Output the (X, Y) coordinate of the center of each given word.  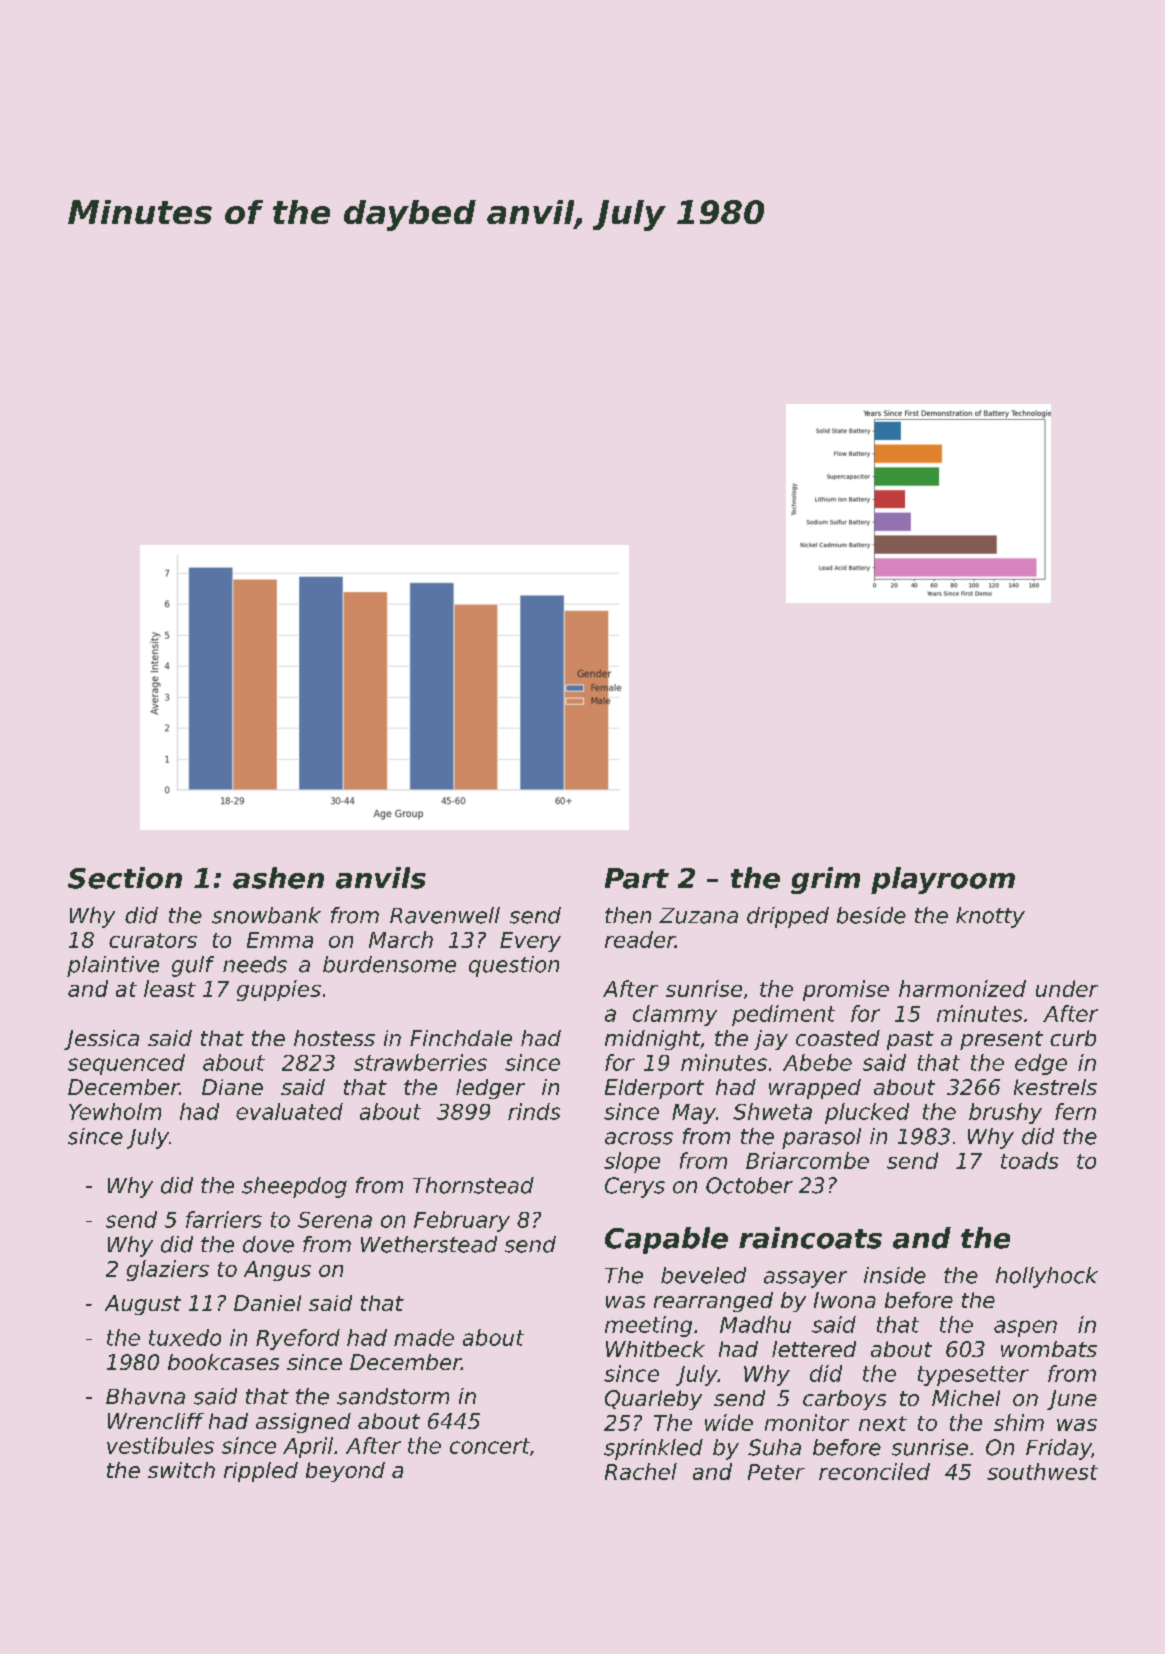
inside (895, 1275)
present (1001, 1040)
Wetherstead (429, 1244)
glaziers (168, 1270)
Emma (280, 940)
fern (1075, 1111)
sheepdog (294, 1187)
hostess (334, 1038)
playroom (943, 880)
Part (637, 878)
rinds (534, 1111)
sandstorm (393, 1396)
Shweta (772, 1111)
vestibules (160, 1445)
